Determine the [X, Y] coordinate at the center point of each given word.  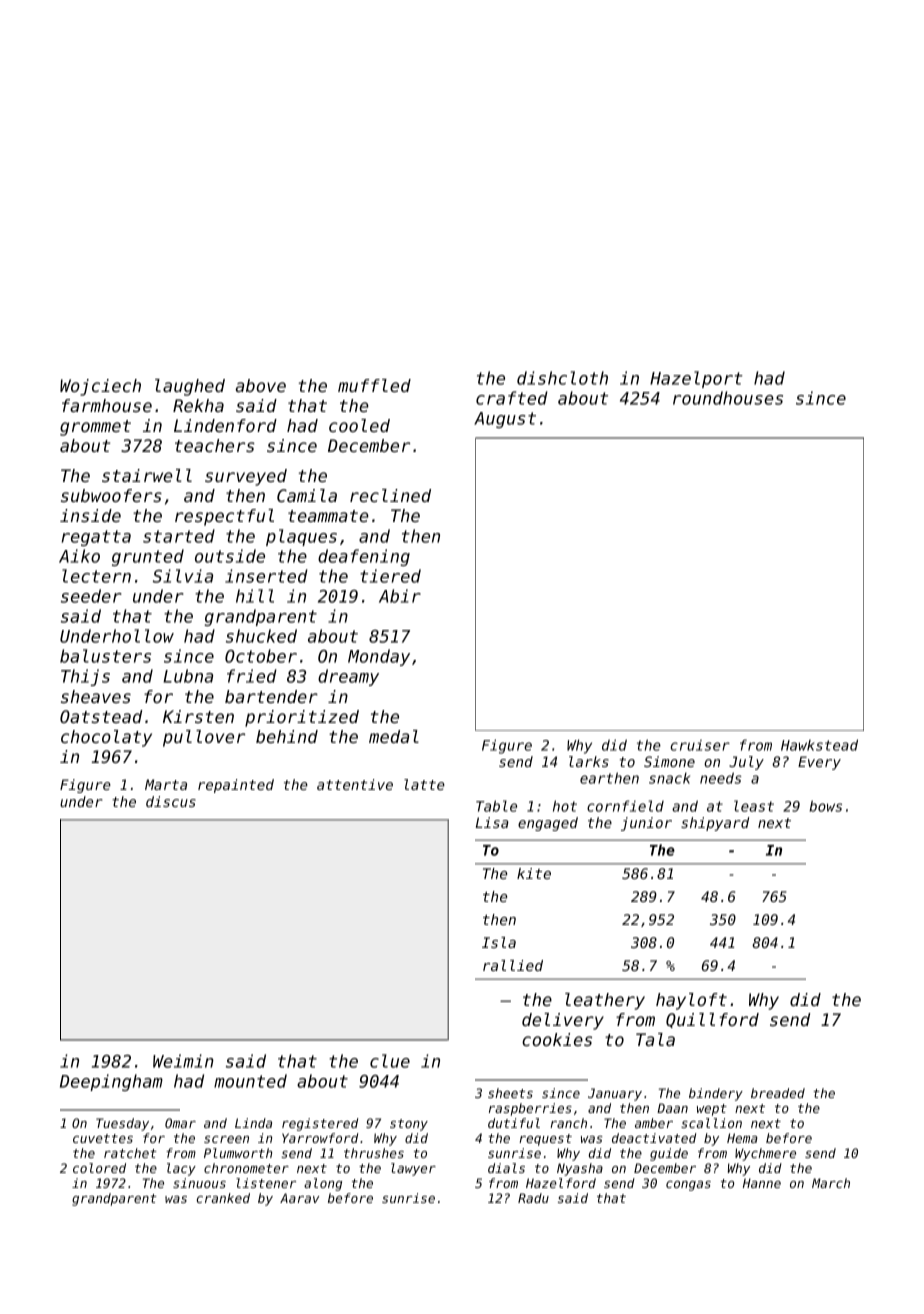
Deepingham [111, 1082]
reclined [390, 495]
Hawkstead [819, 745]
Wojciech [100, 387]
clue [390, 1061]
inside [90, 515]
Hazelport [696, 379]
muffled [374, 385]
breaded [778, 1093]
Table [496, 806]
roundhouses [728, 398]
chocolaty [106, 738]
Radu [533, 1198]
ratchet [130, 1153]
